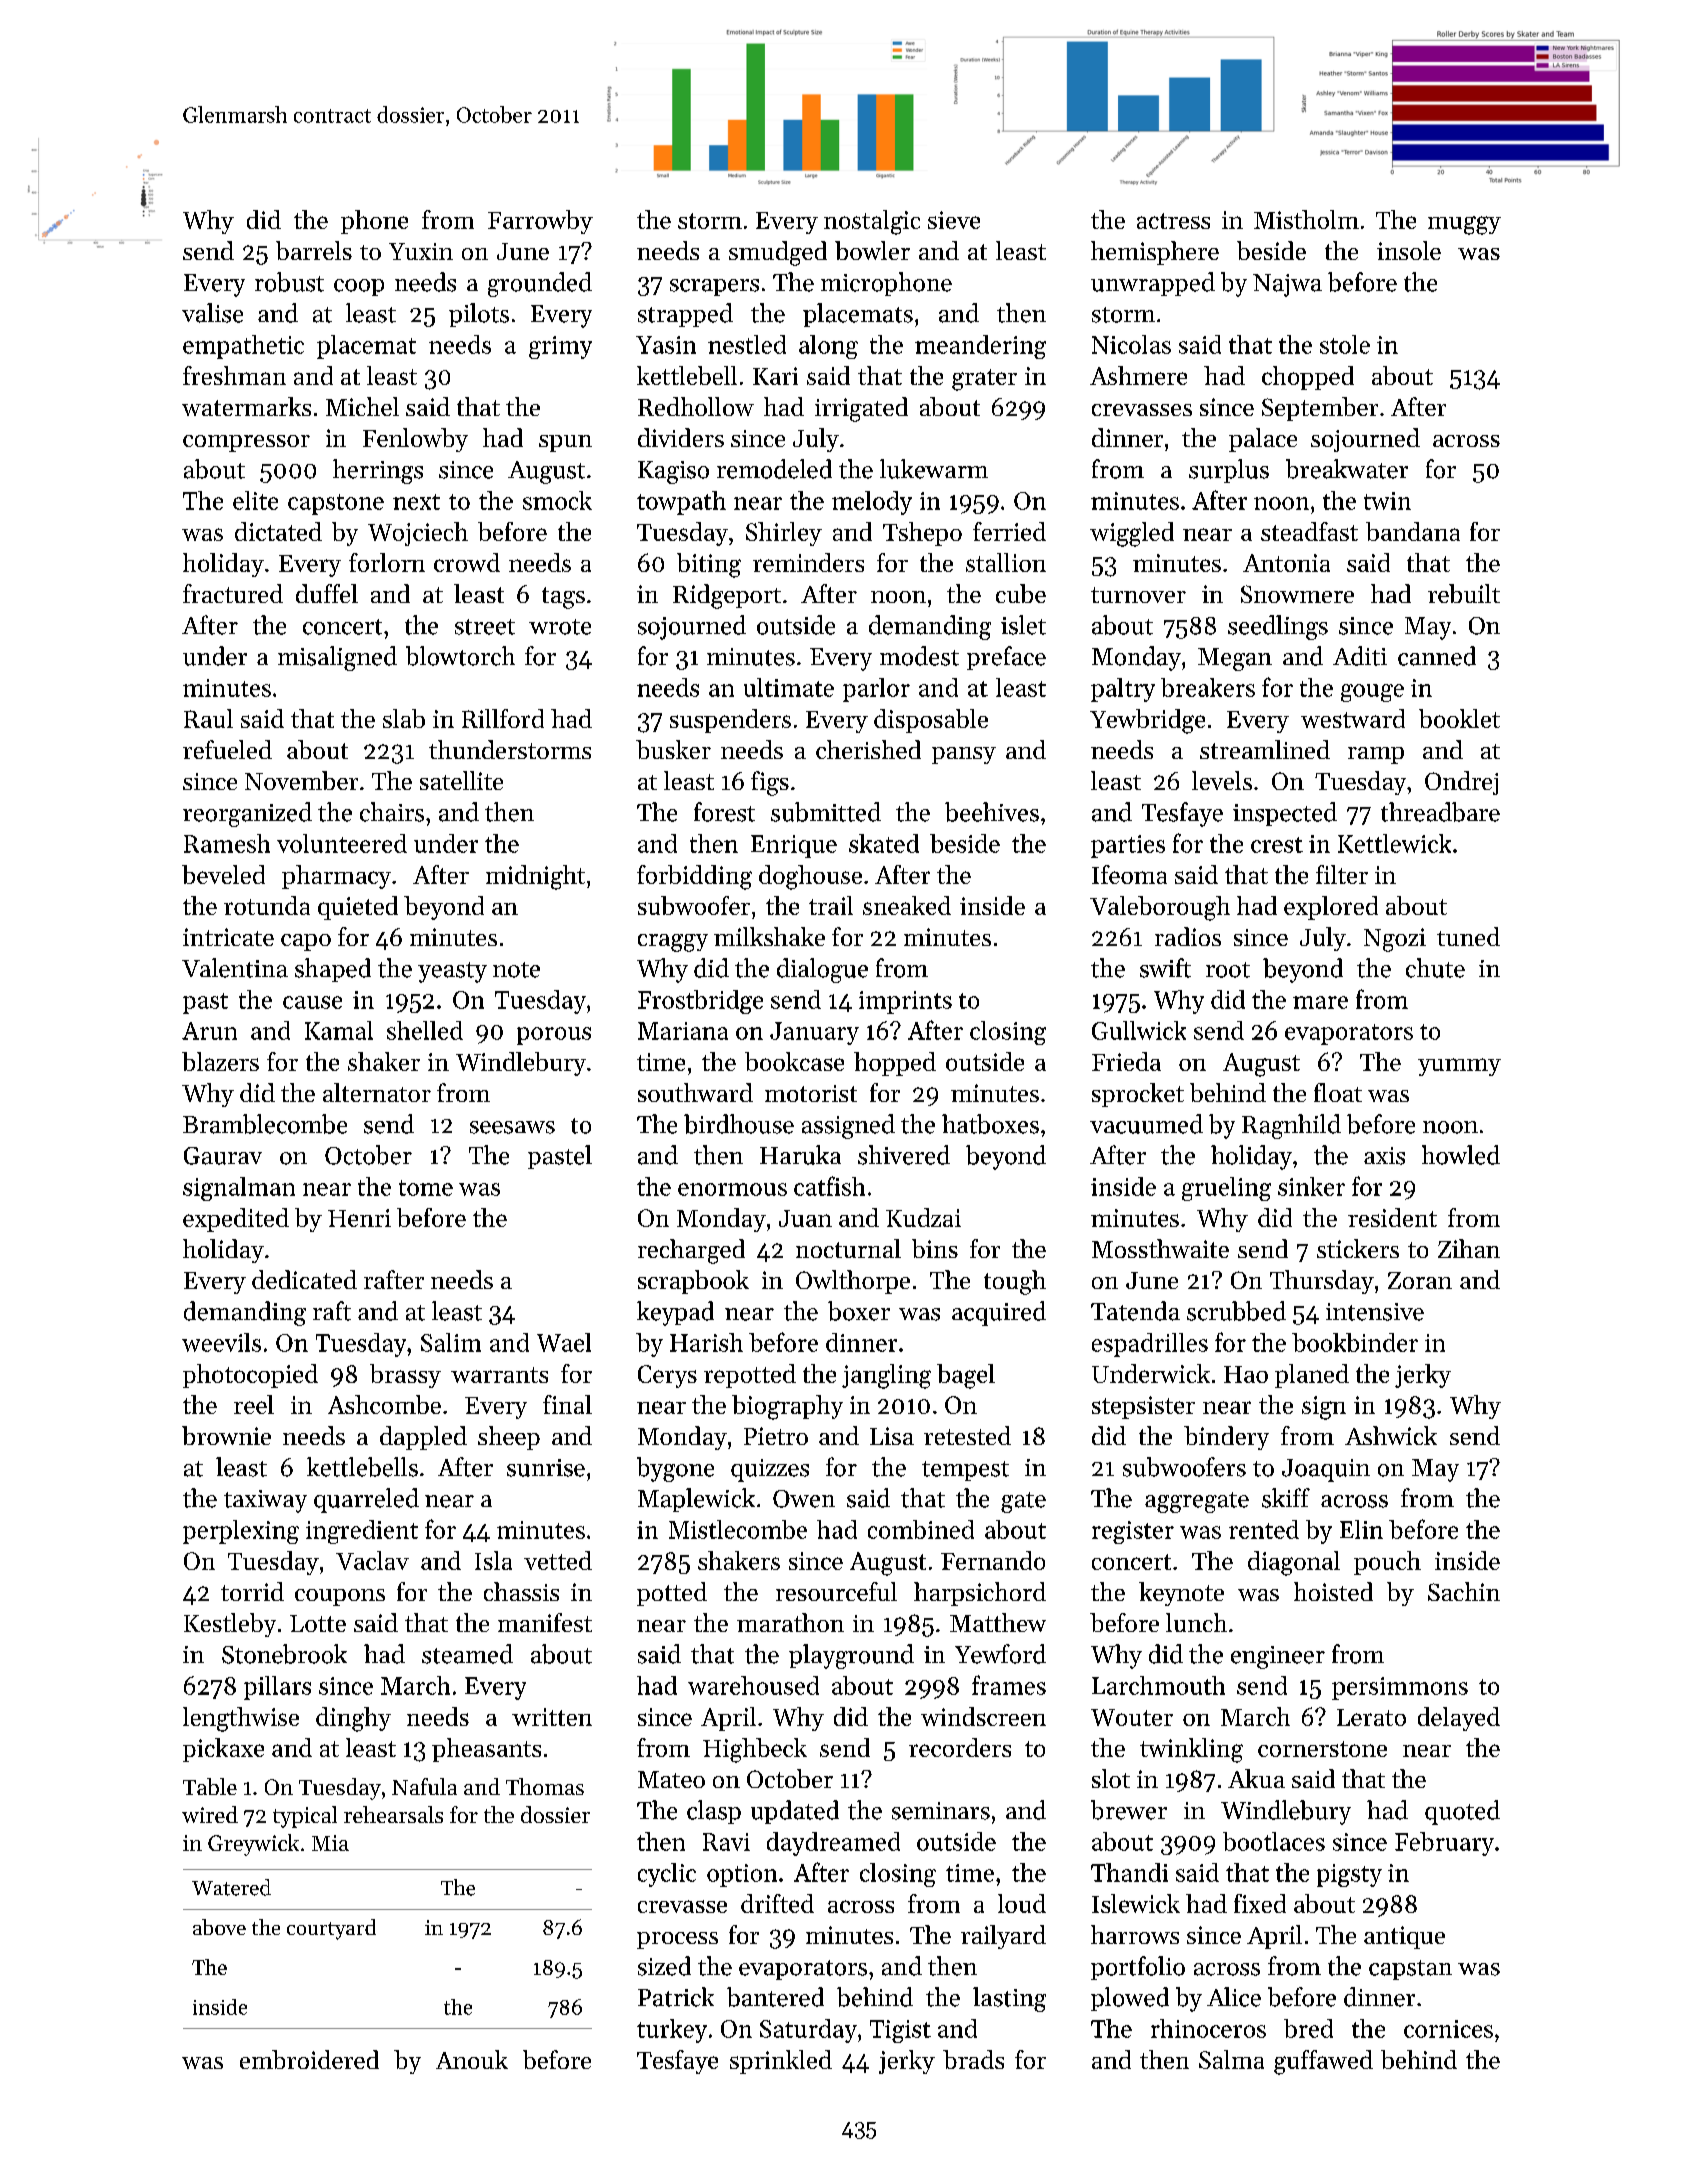  Describe the element at coordinates (426, 1188) in the screenshot. I see `tome` at that location.
